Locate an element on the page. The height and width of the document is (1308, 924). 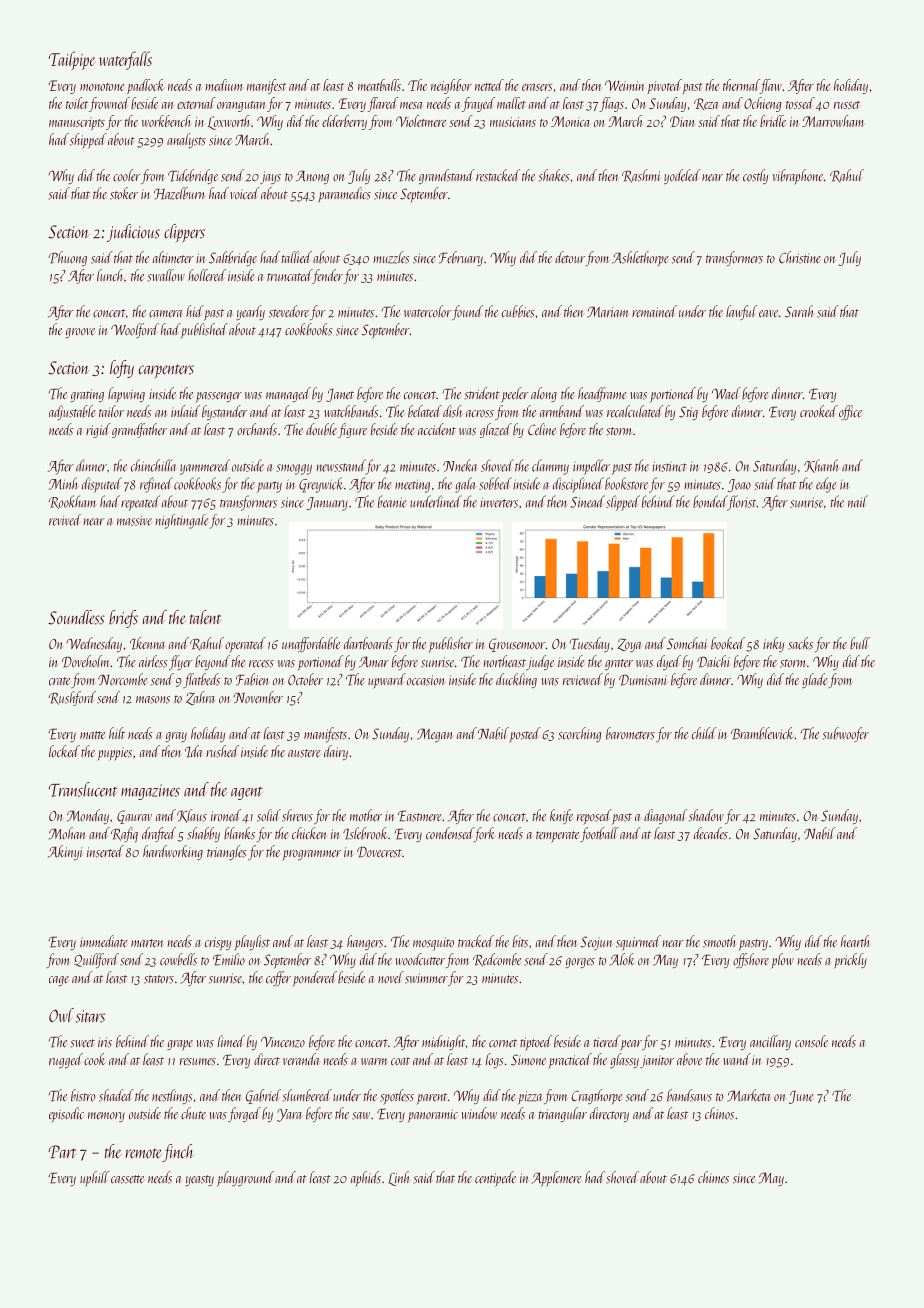
slipped is located at coordinates (623, 503).
